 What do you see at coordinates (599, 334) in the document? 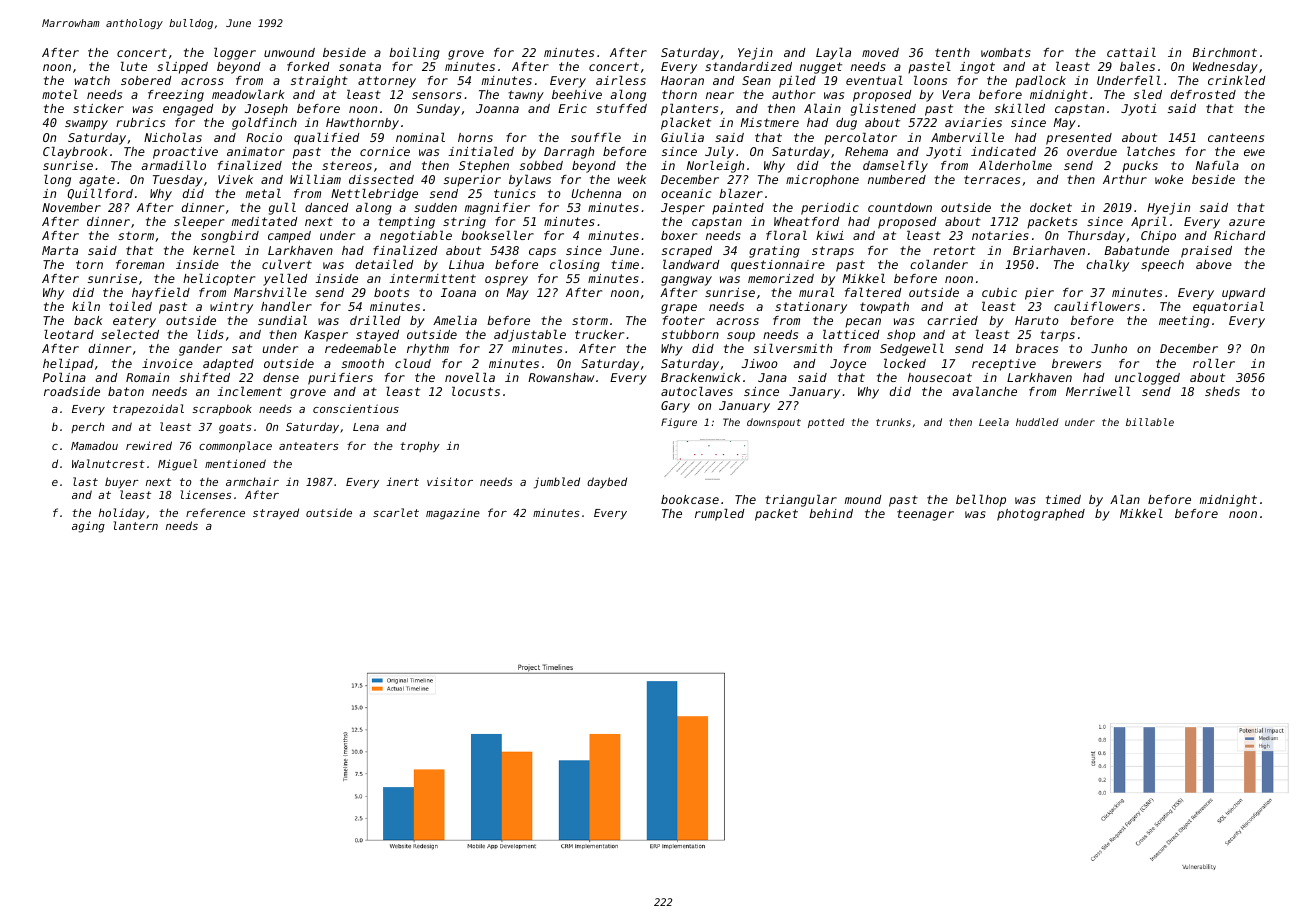
I see `trucker` at bounding box center [599, 334].
